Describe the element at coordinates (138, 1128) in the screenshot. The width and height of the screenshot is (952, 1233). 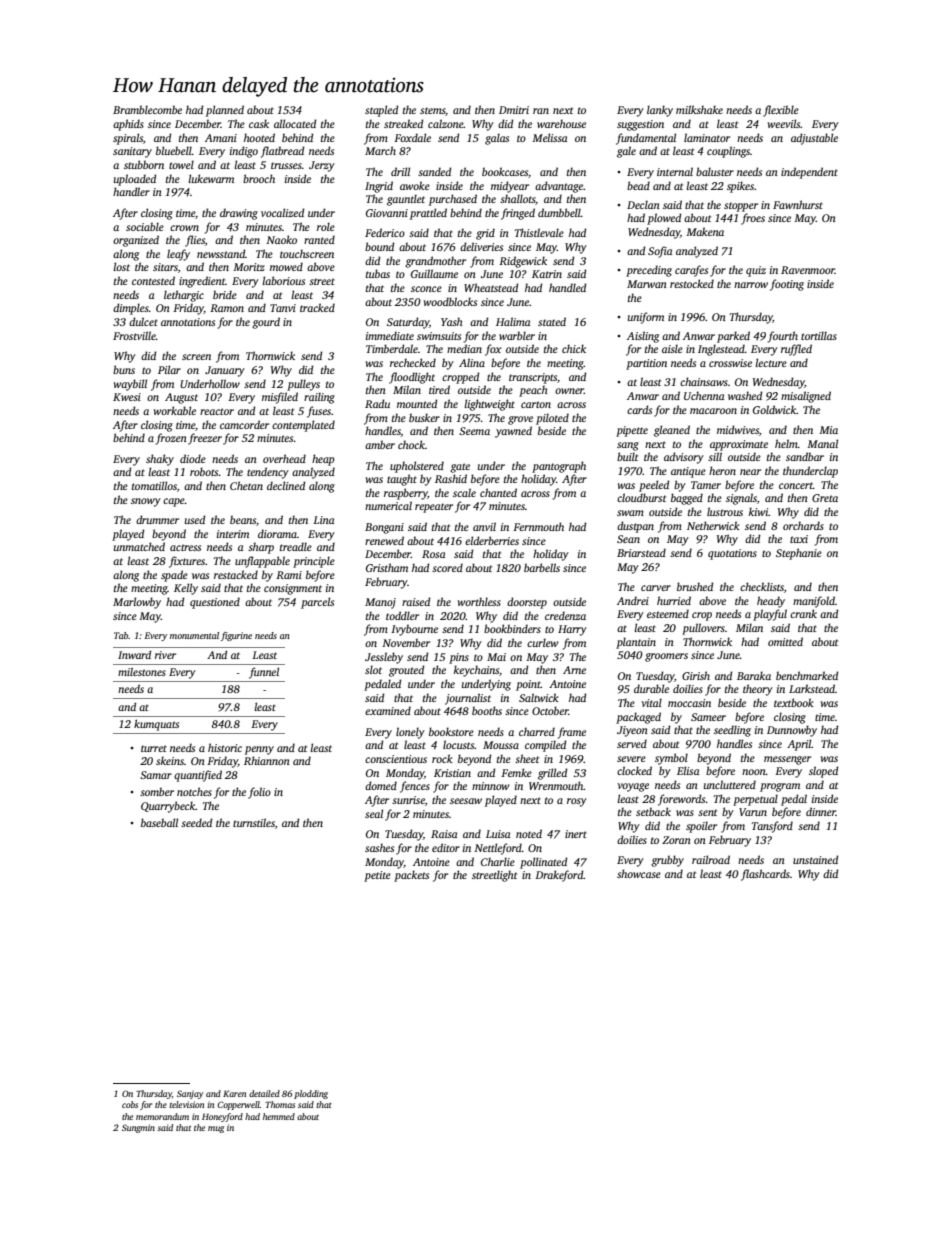
I see `Sungmin` at that location.
